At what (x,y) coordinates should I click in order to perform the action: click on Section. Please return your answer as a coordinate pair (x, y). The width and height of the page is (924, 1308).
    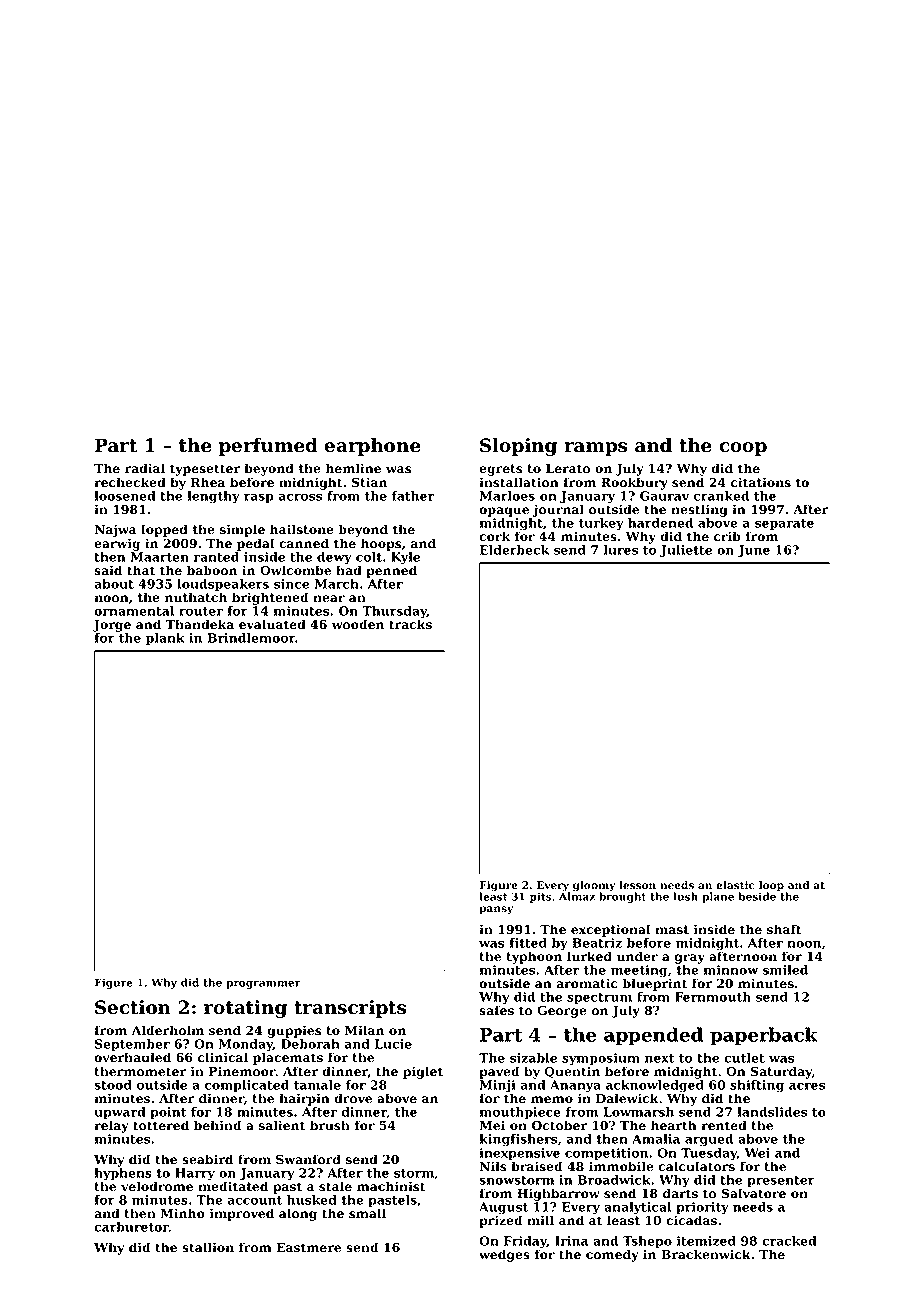
    Looking at the image, I should click on (133, 1007).
